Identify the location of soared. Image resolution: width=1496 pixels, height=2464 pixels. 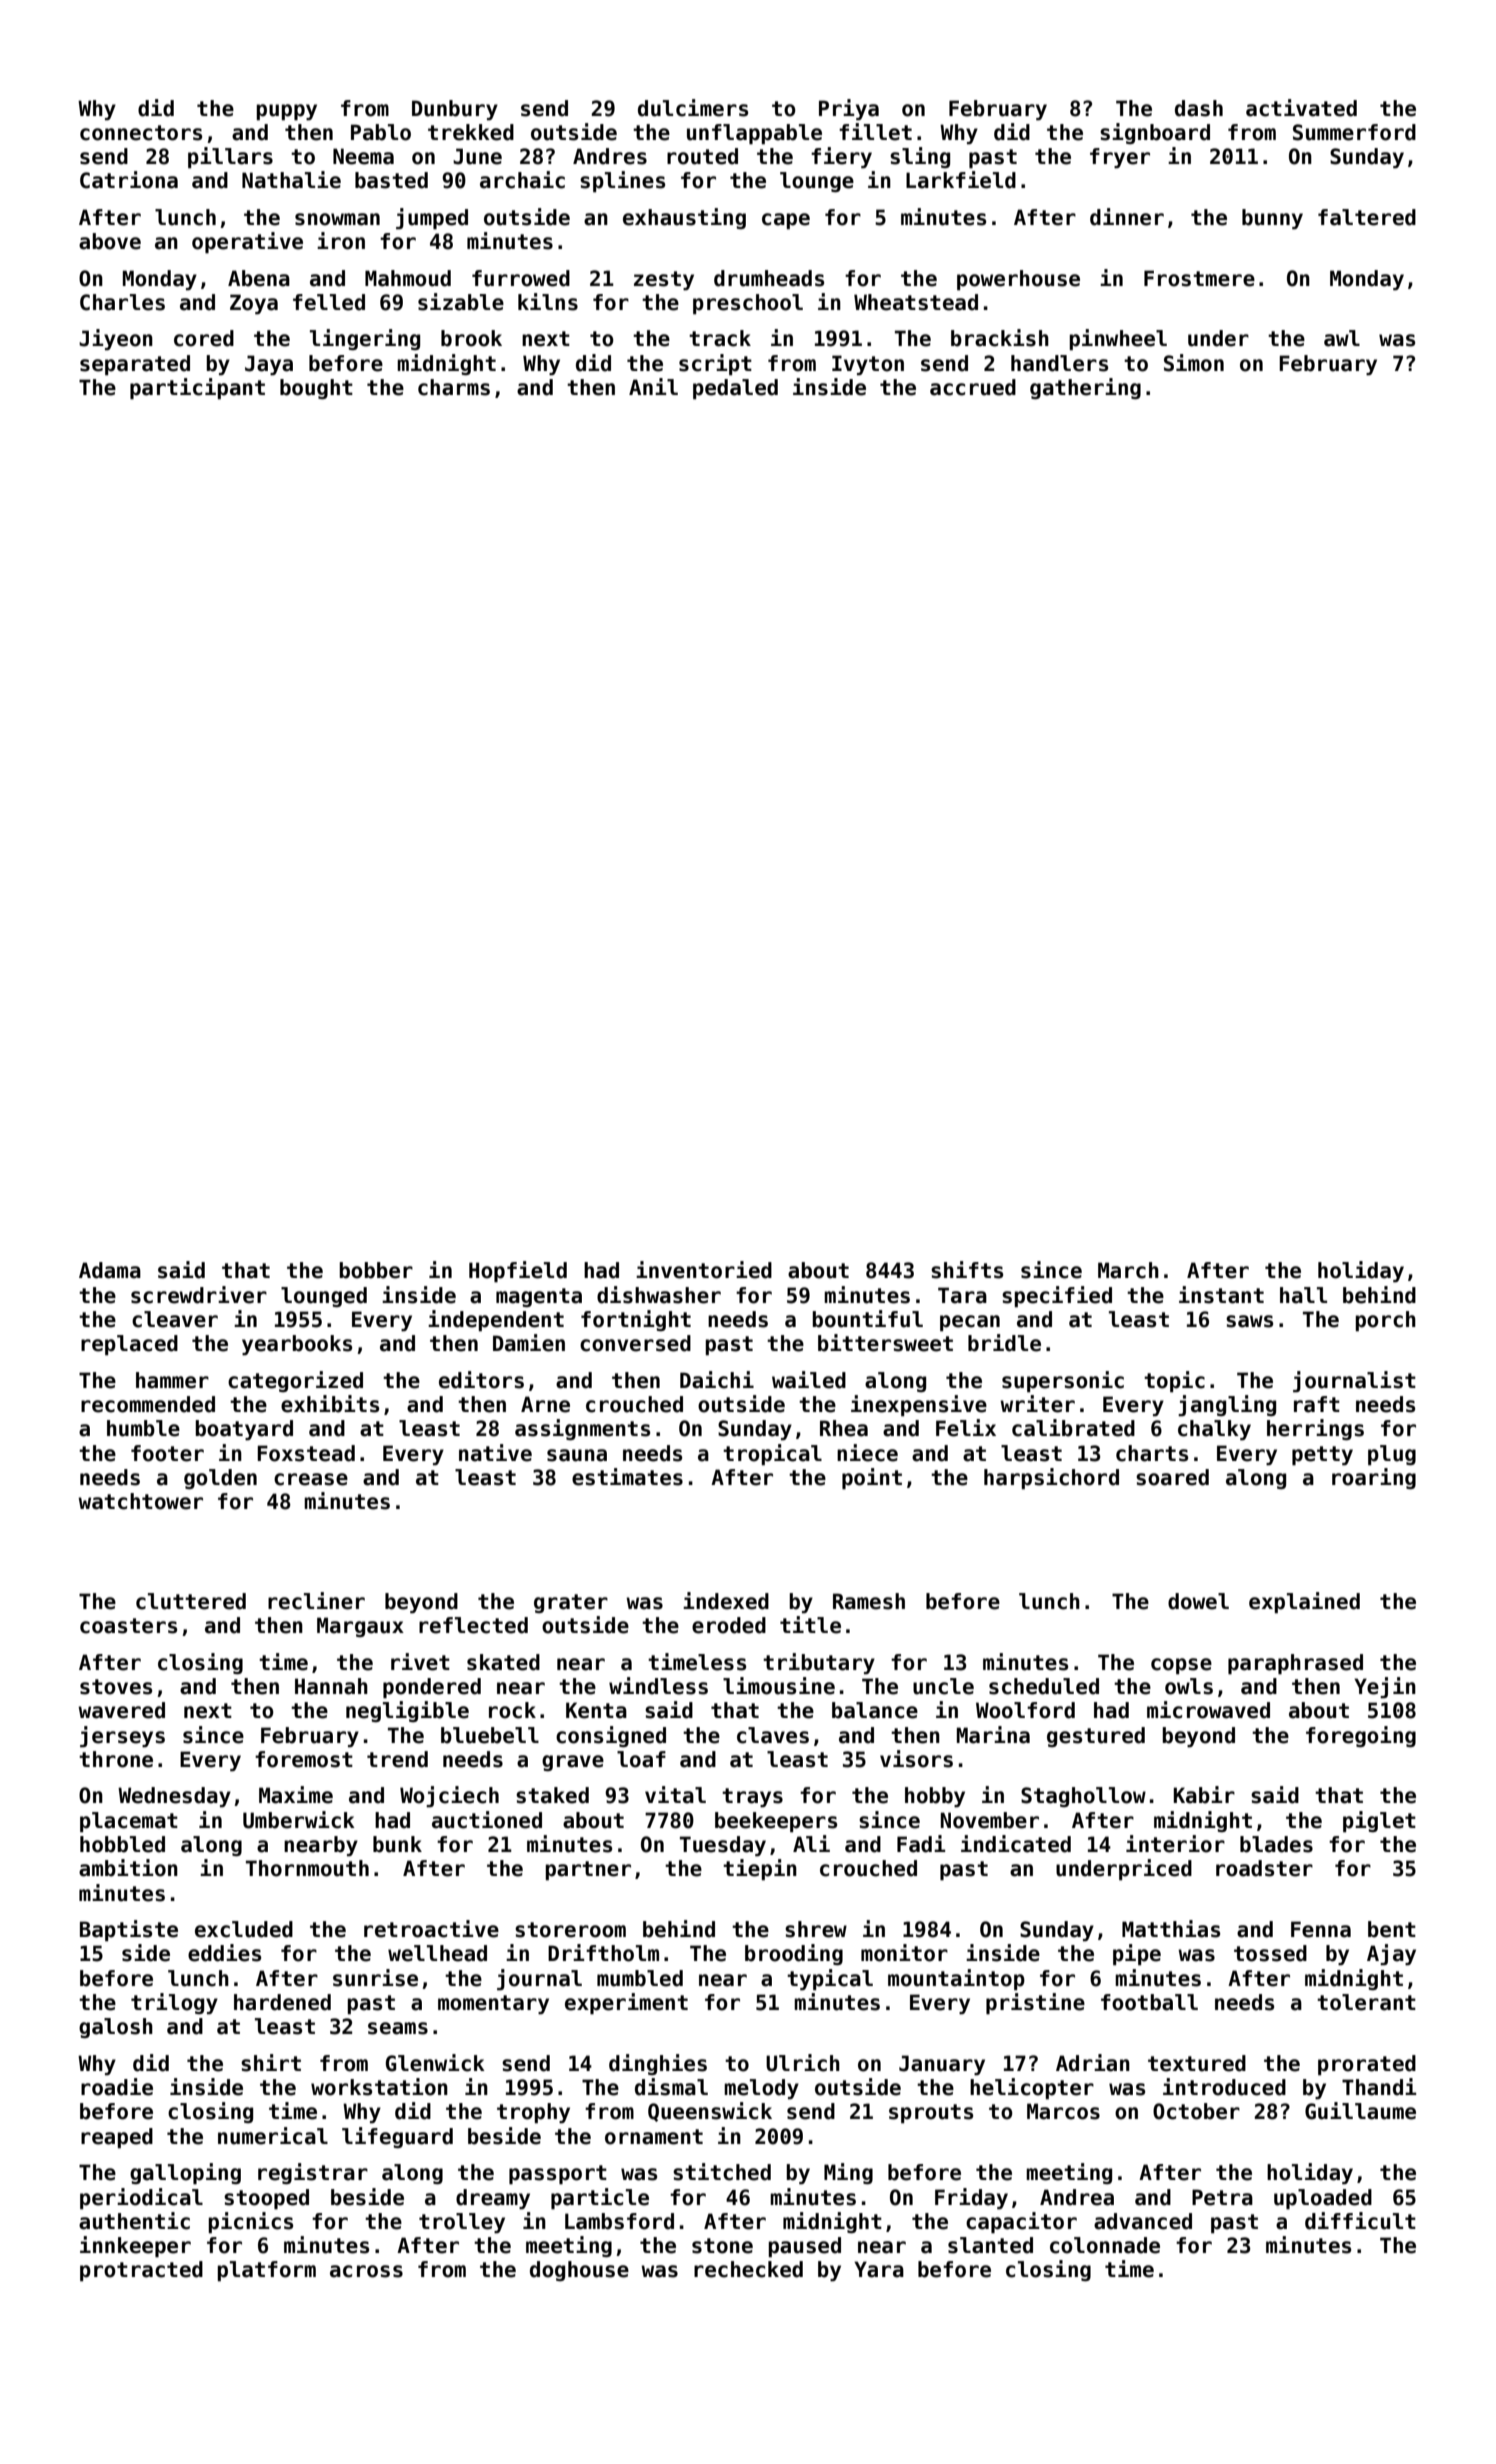
(1172, 1477).
